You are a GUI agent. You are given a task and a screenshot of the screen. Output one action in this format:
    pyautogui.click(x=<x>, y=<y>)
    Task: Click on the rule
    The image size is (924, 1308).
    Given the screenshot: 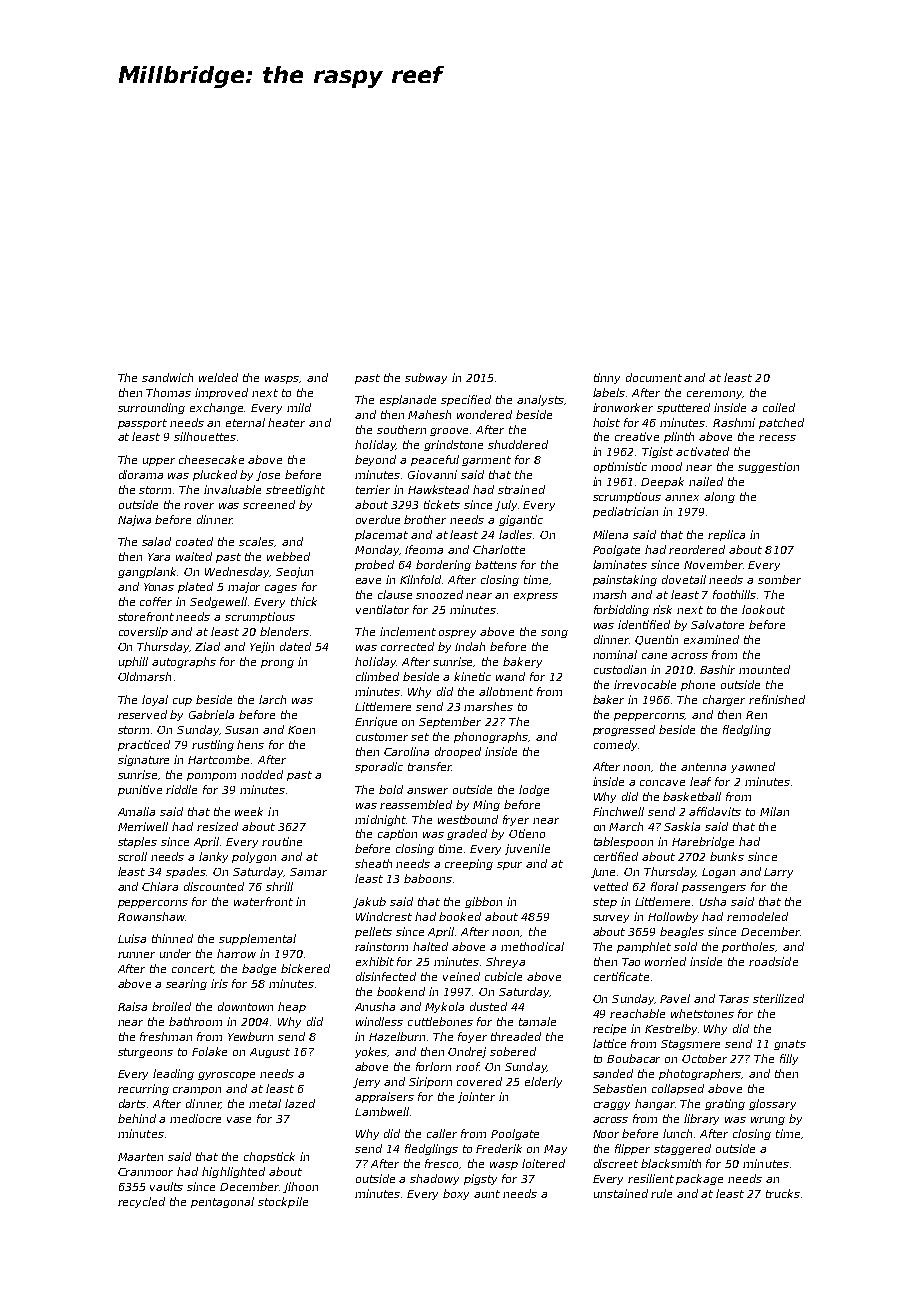 What is the action you would take?
    pyautogui.click(x=661, y=1193)
